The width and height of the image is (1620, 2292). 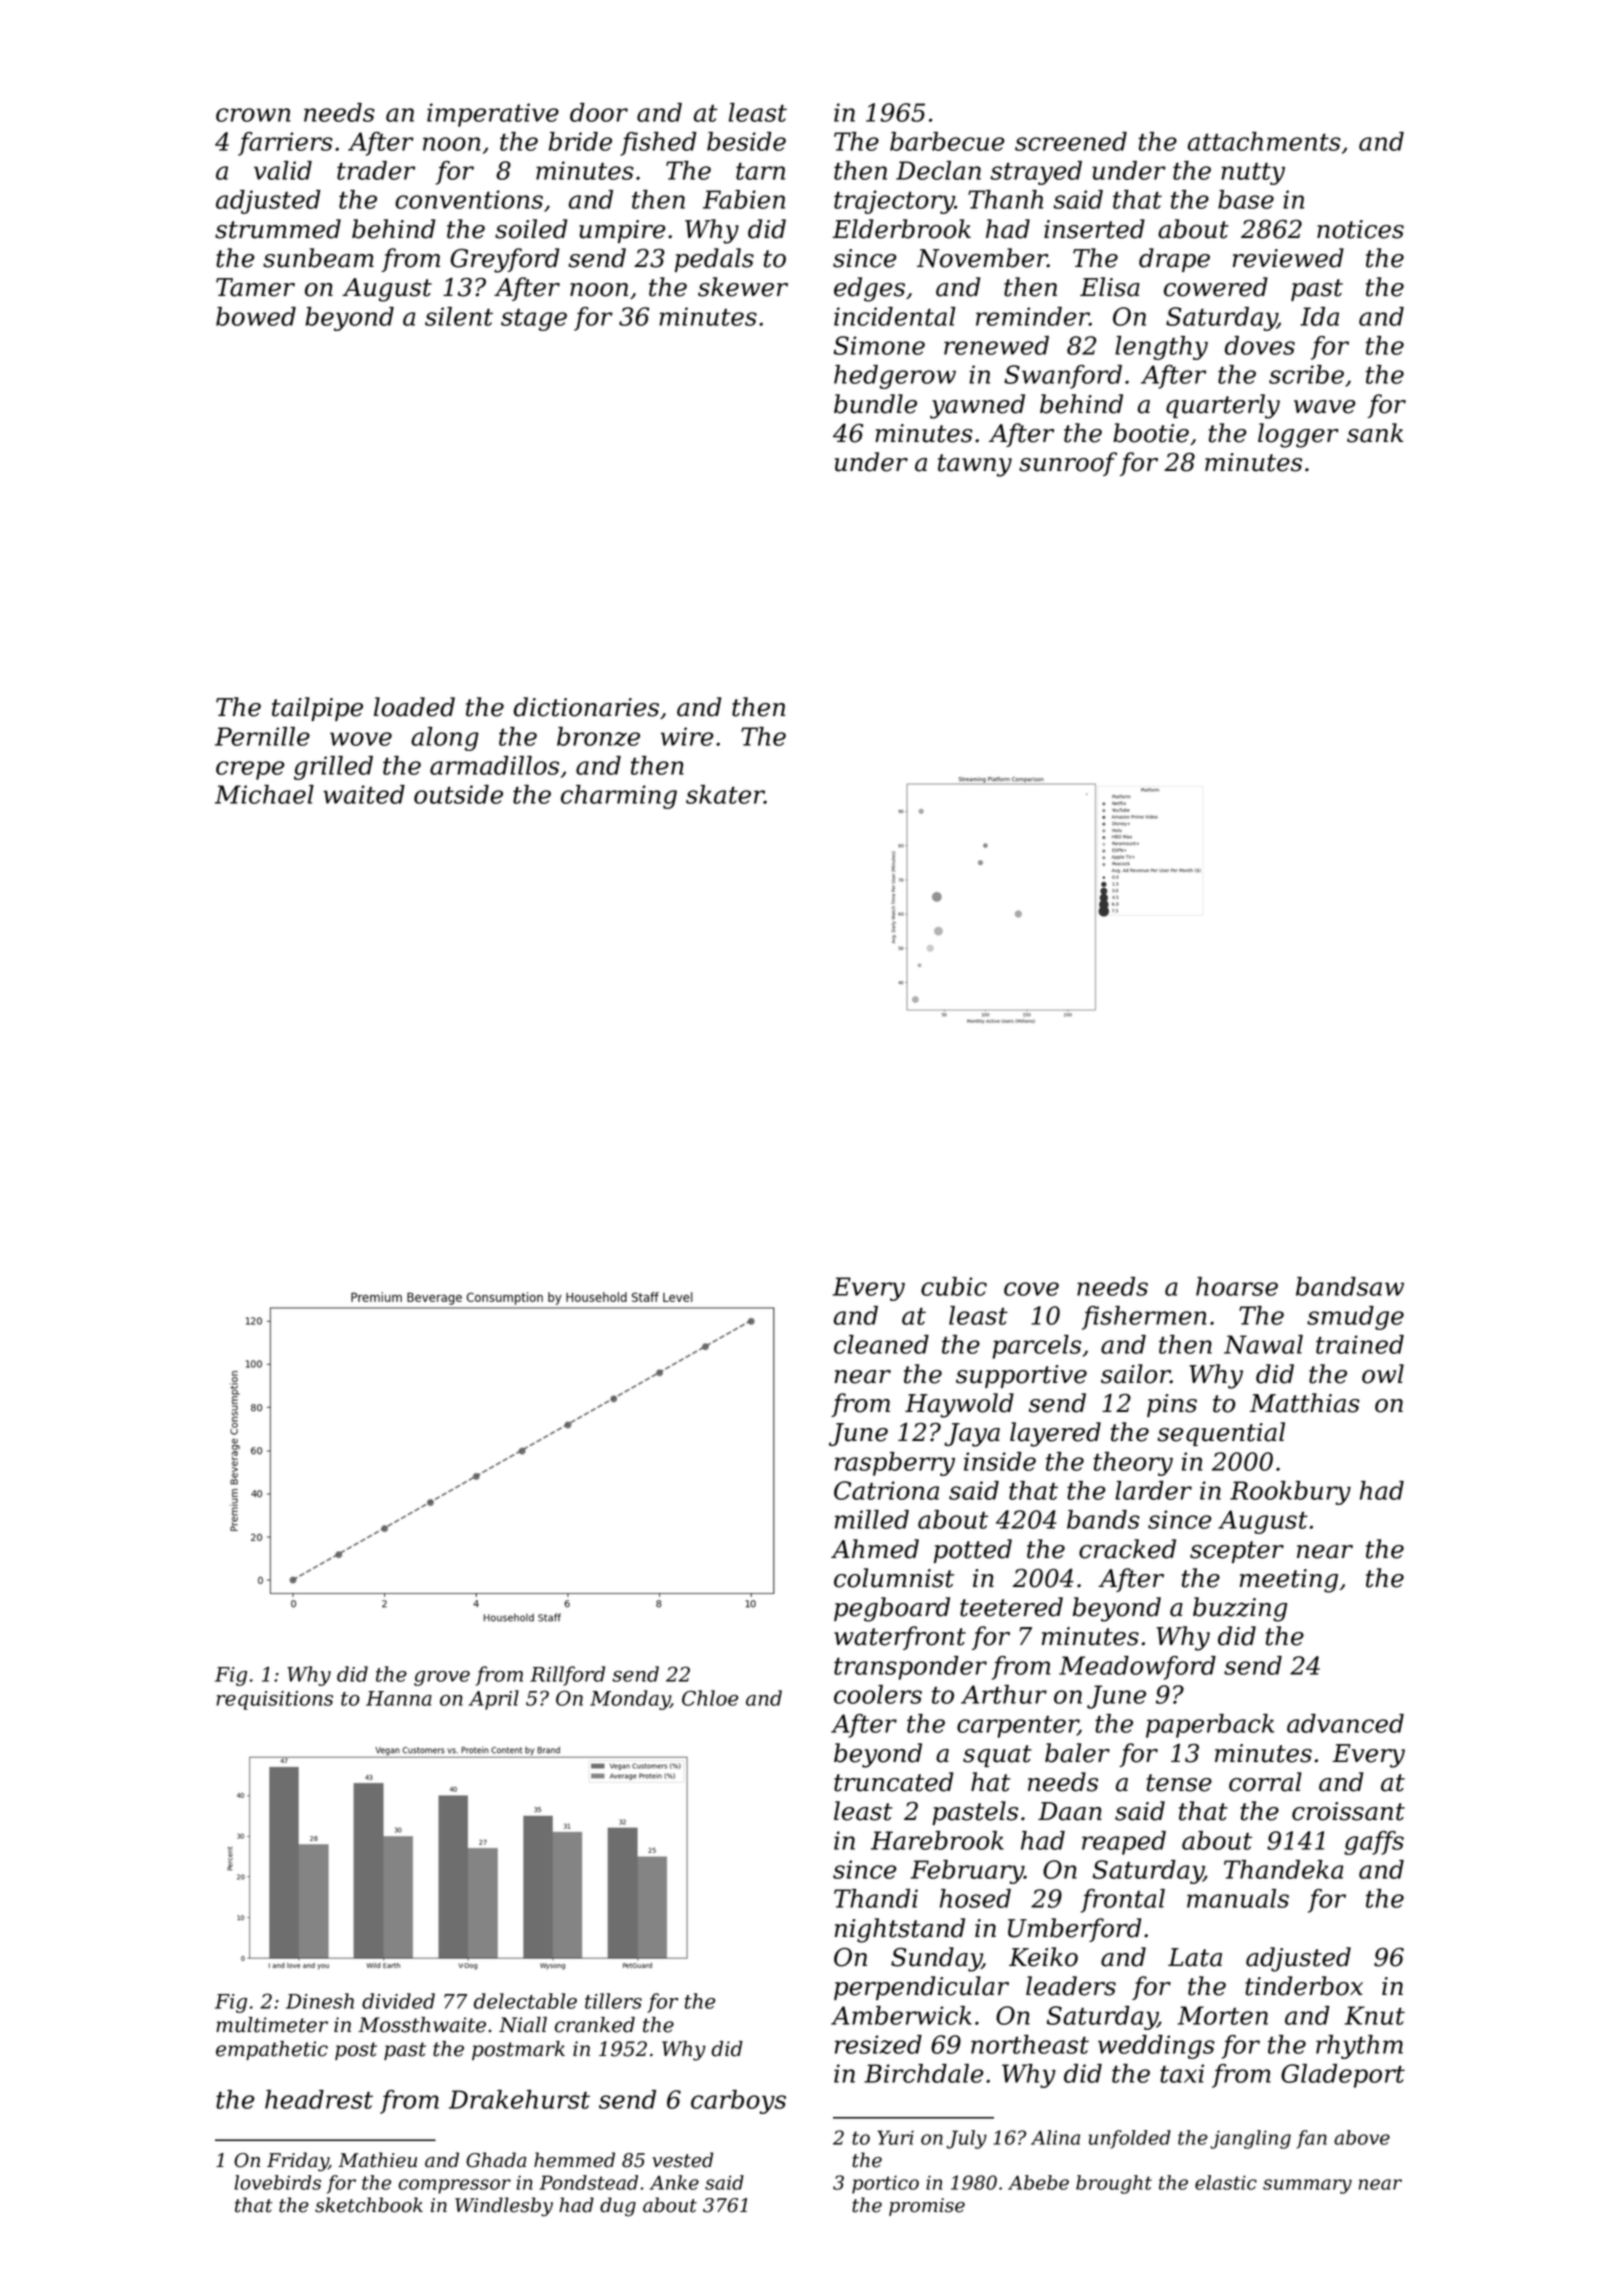 I want to click on Hanna, so click(x=399, y=1698).
